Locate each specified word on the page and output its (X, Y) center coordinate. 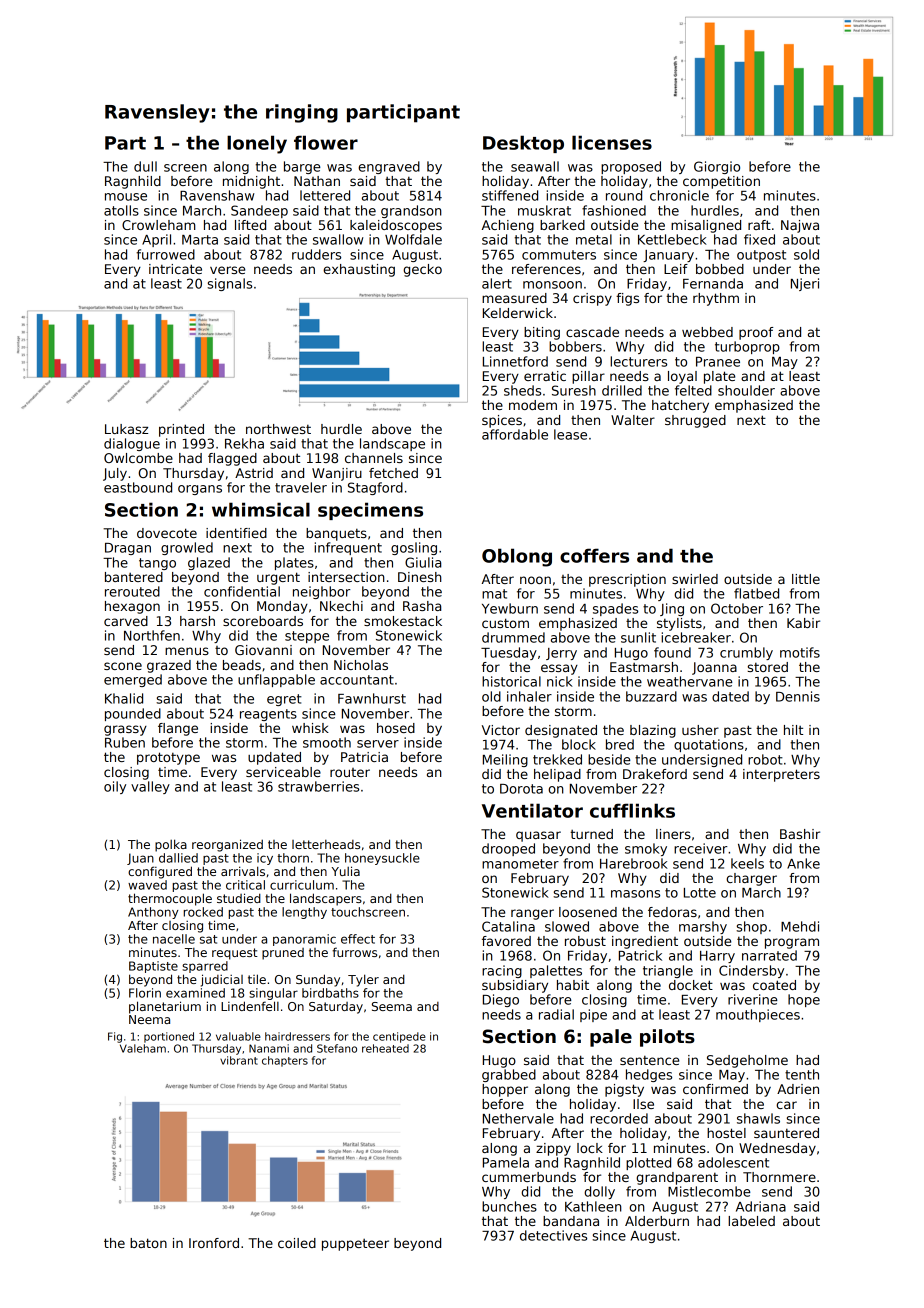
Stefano (337, 1048)
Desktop (523, 144)
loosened (588, 912)
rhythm (716, 299)
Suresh (574, 390)
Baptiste (153, 967)
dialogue (132, 444)
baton (148, 1243)
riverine (753, 999)
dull (145, 166)
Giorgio (717, 167)
